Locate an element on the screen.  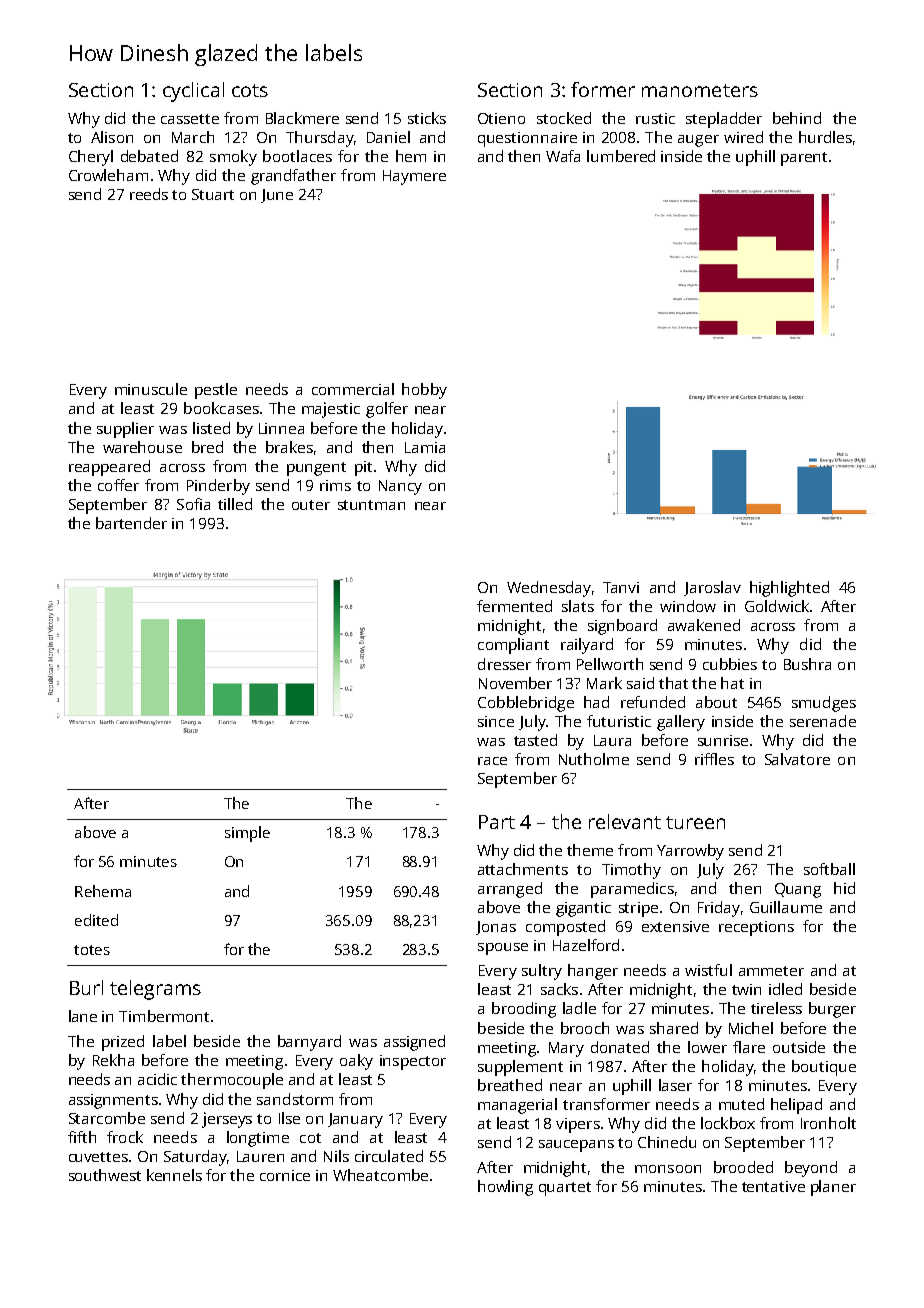
quartet is located at coordinates (565, 1189).
